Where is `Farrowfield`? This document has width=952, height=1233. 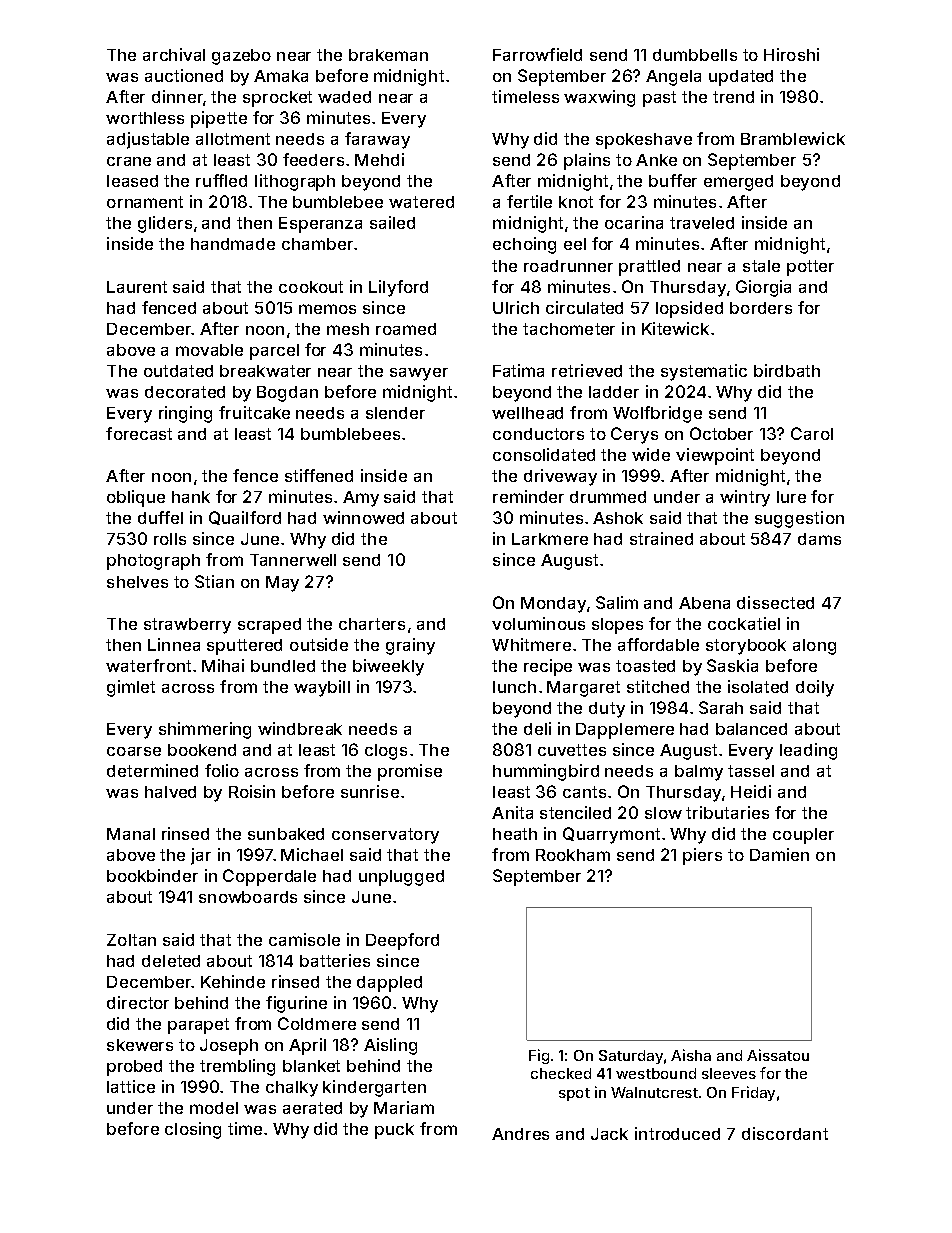
Farrowfield is located at coordinates (537, 54).
